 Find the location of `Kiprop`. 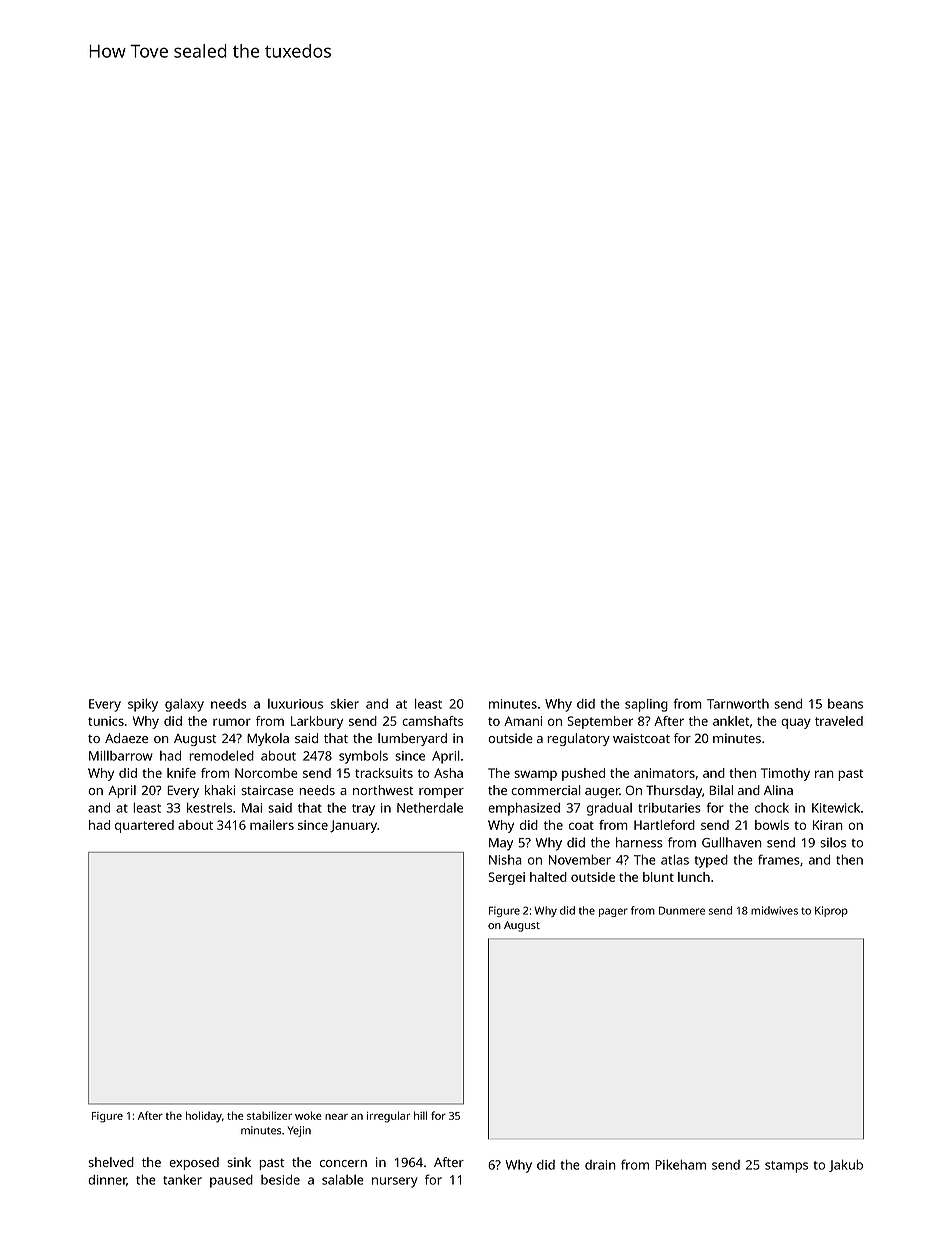

Kiprop is located at coordinates (831, 911).
